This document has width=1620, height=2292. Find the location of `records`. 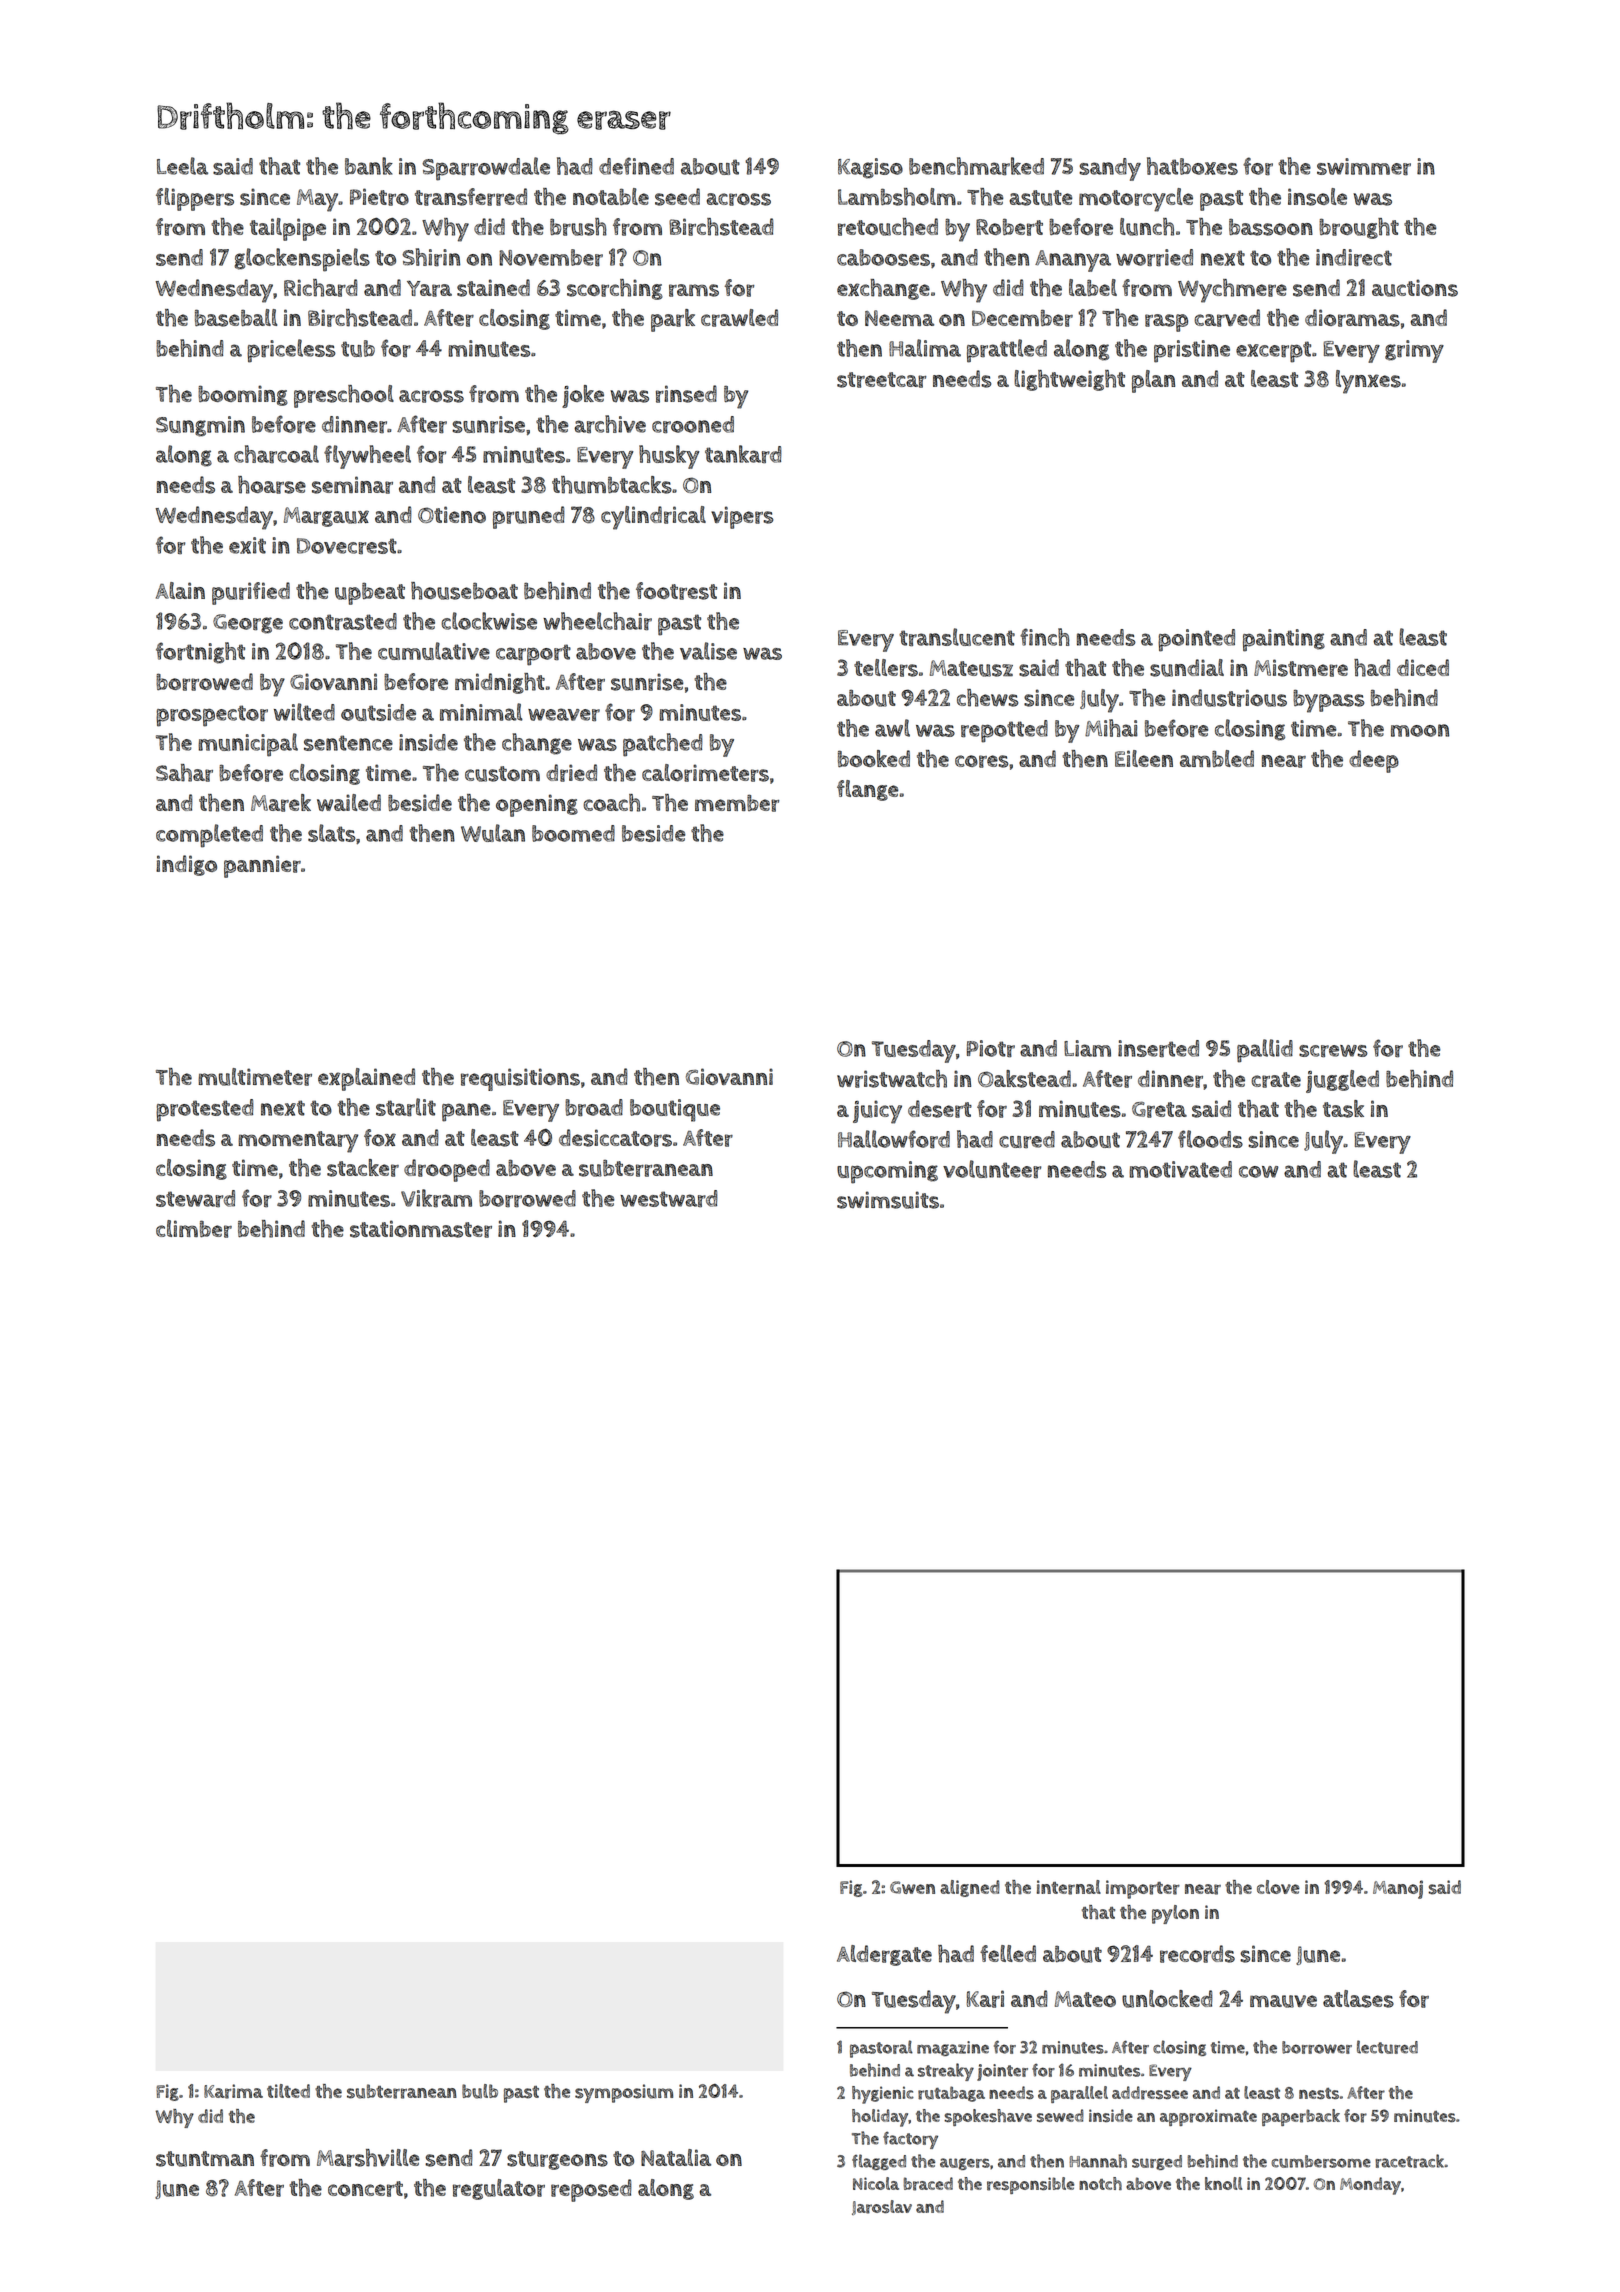

records is located at coordinates (1197, 1954).
